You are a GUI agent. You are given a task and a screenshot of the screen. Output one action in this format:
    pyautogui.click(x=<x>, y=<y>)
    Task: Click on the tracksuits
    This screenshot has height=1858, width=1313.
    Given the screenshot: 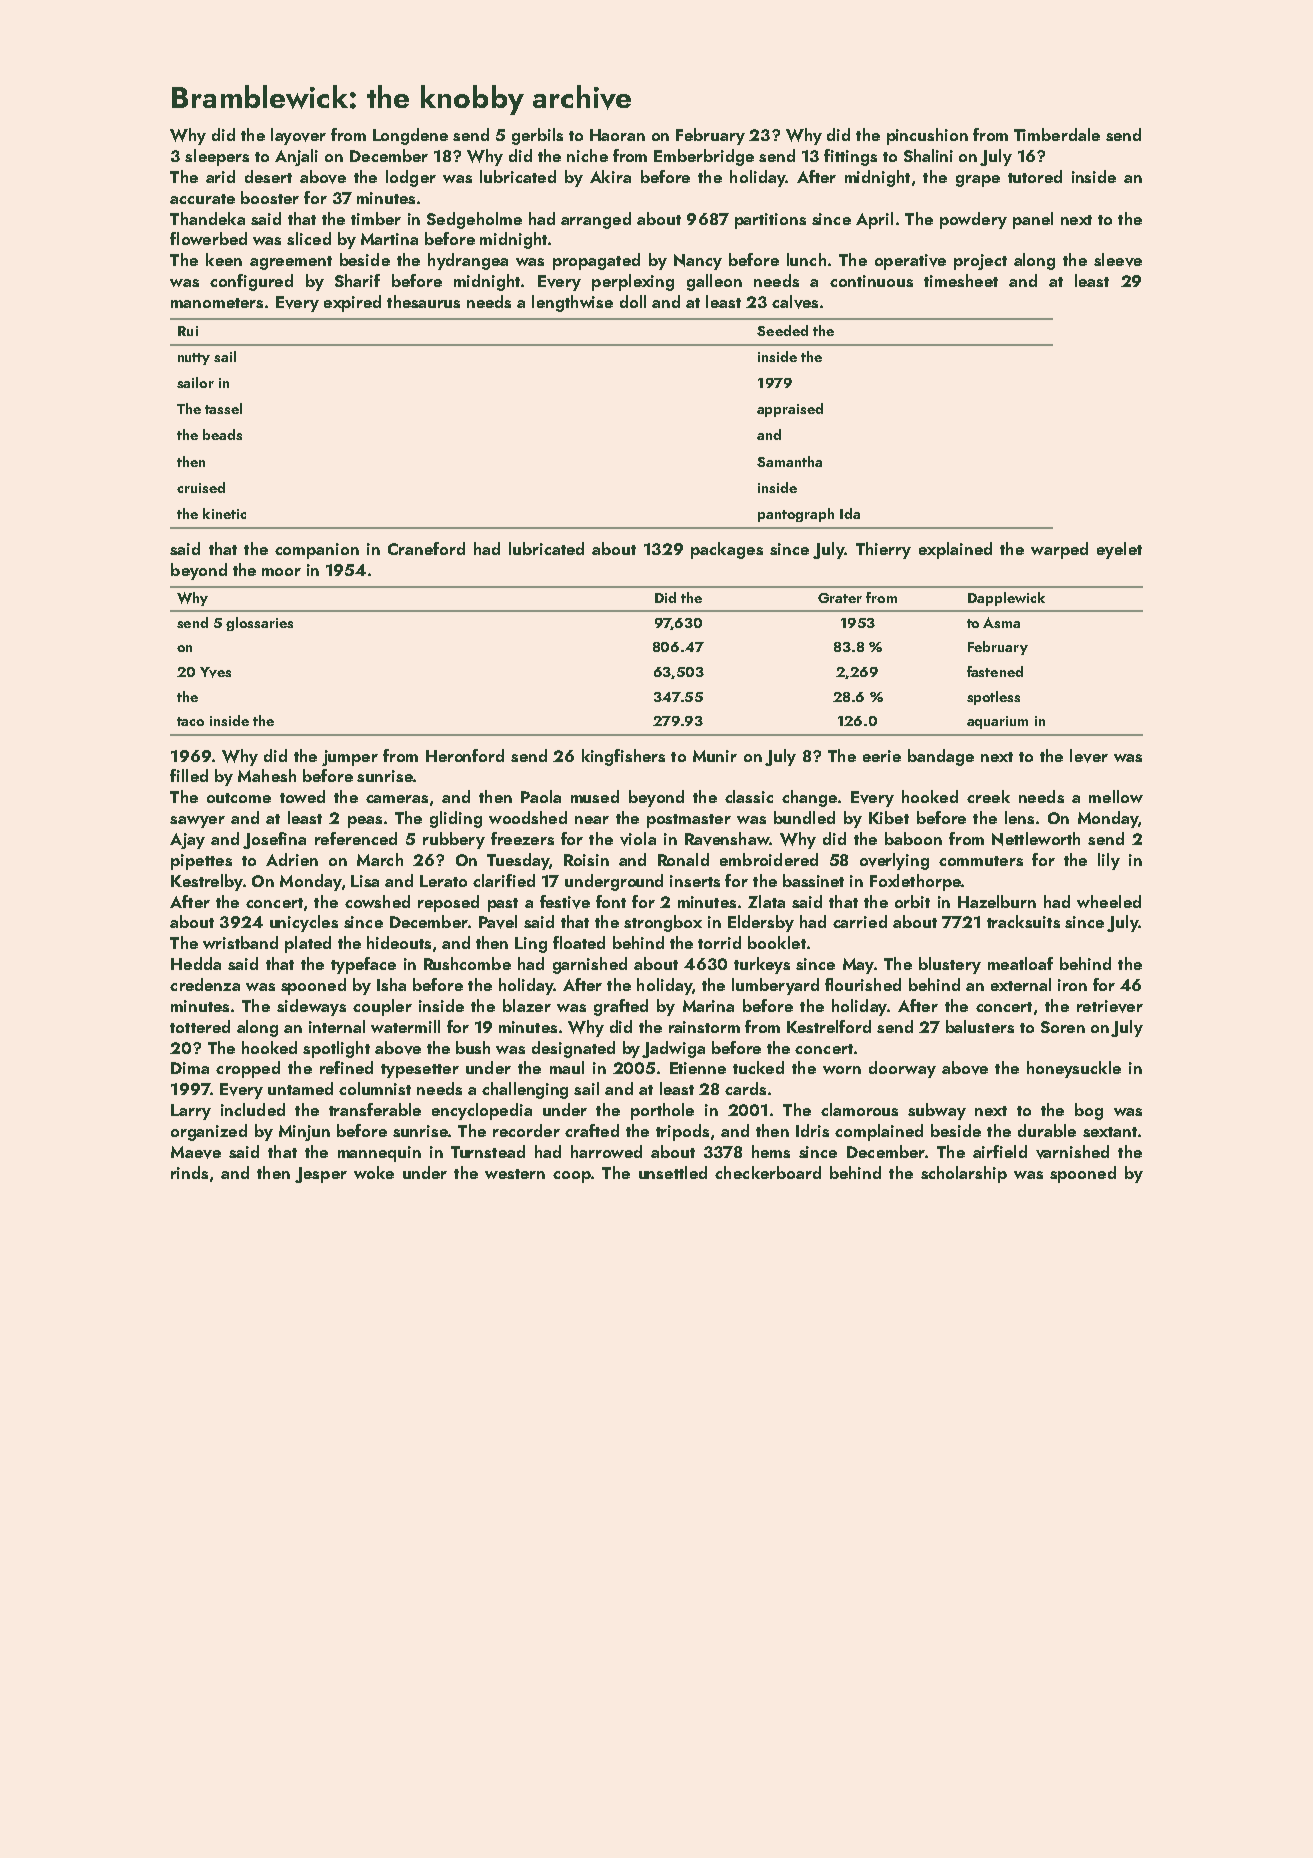 What is the action you would take?
    pyautogui.click(x=1023, y=921)
